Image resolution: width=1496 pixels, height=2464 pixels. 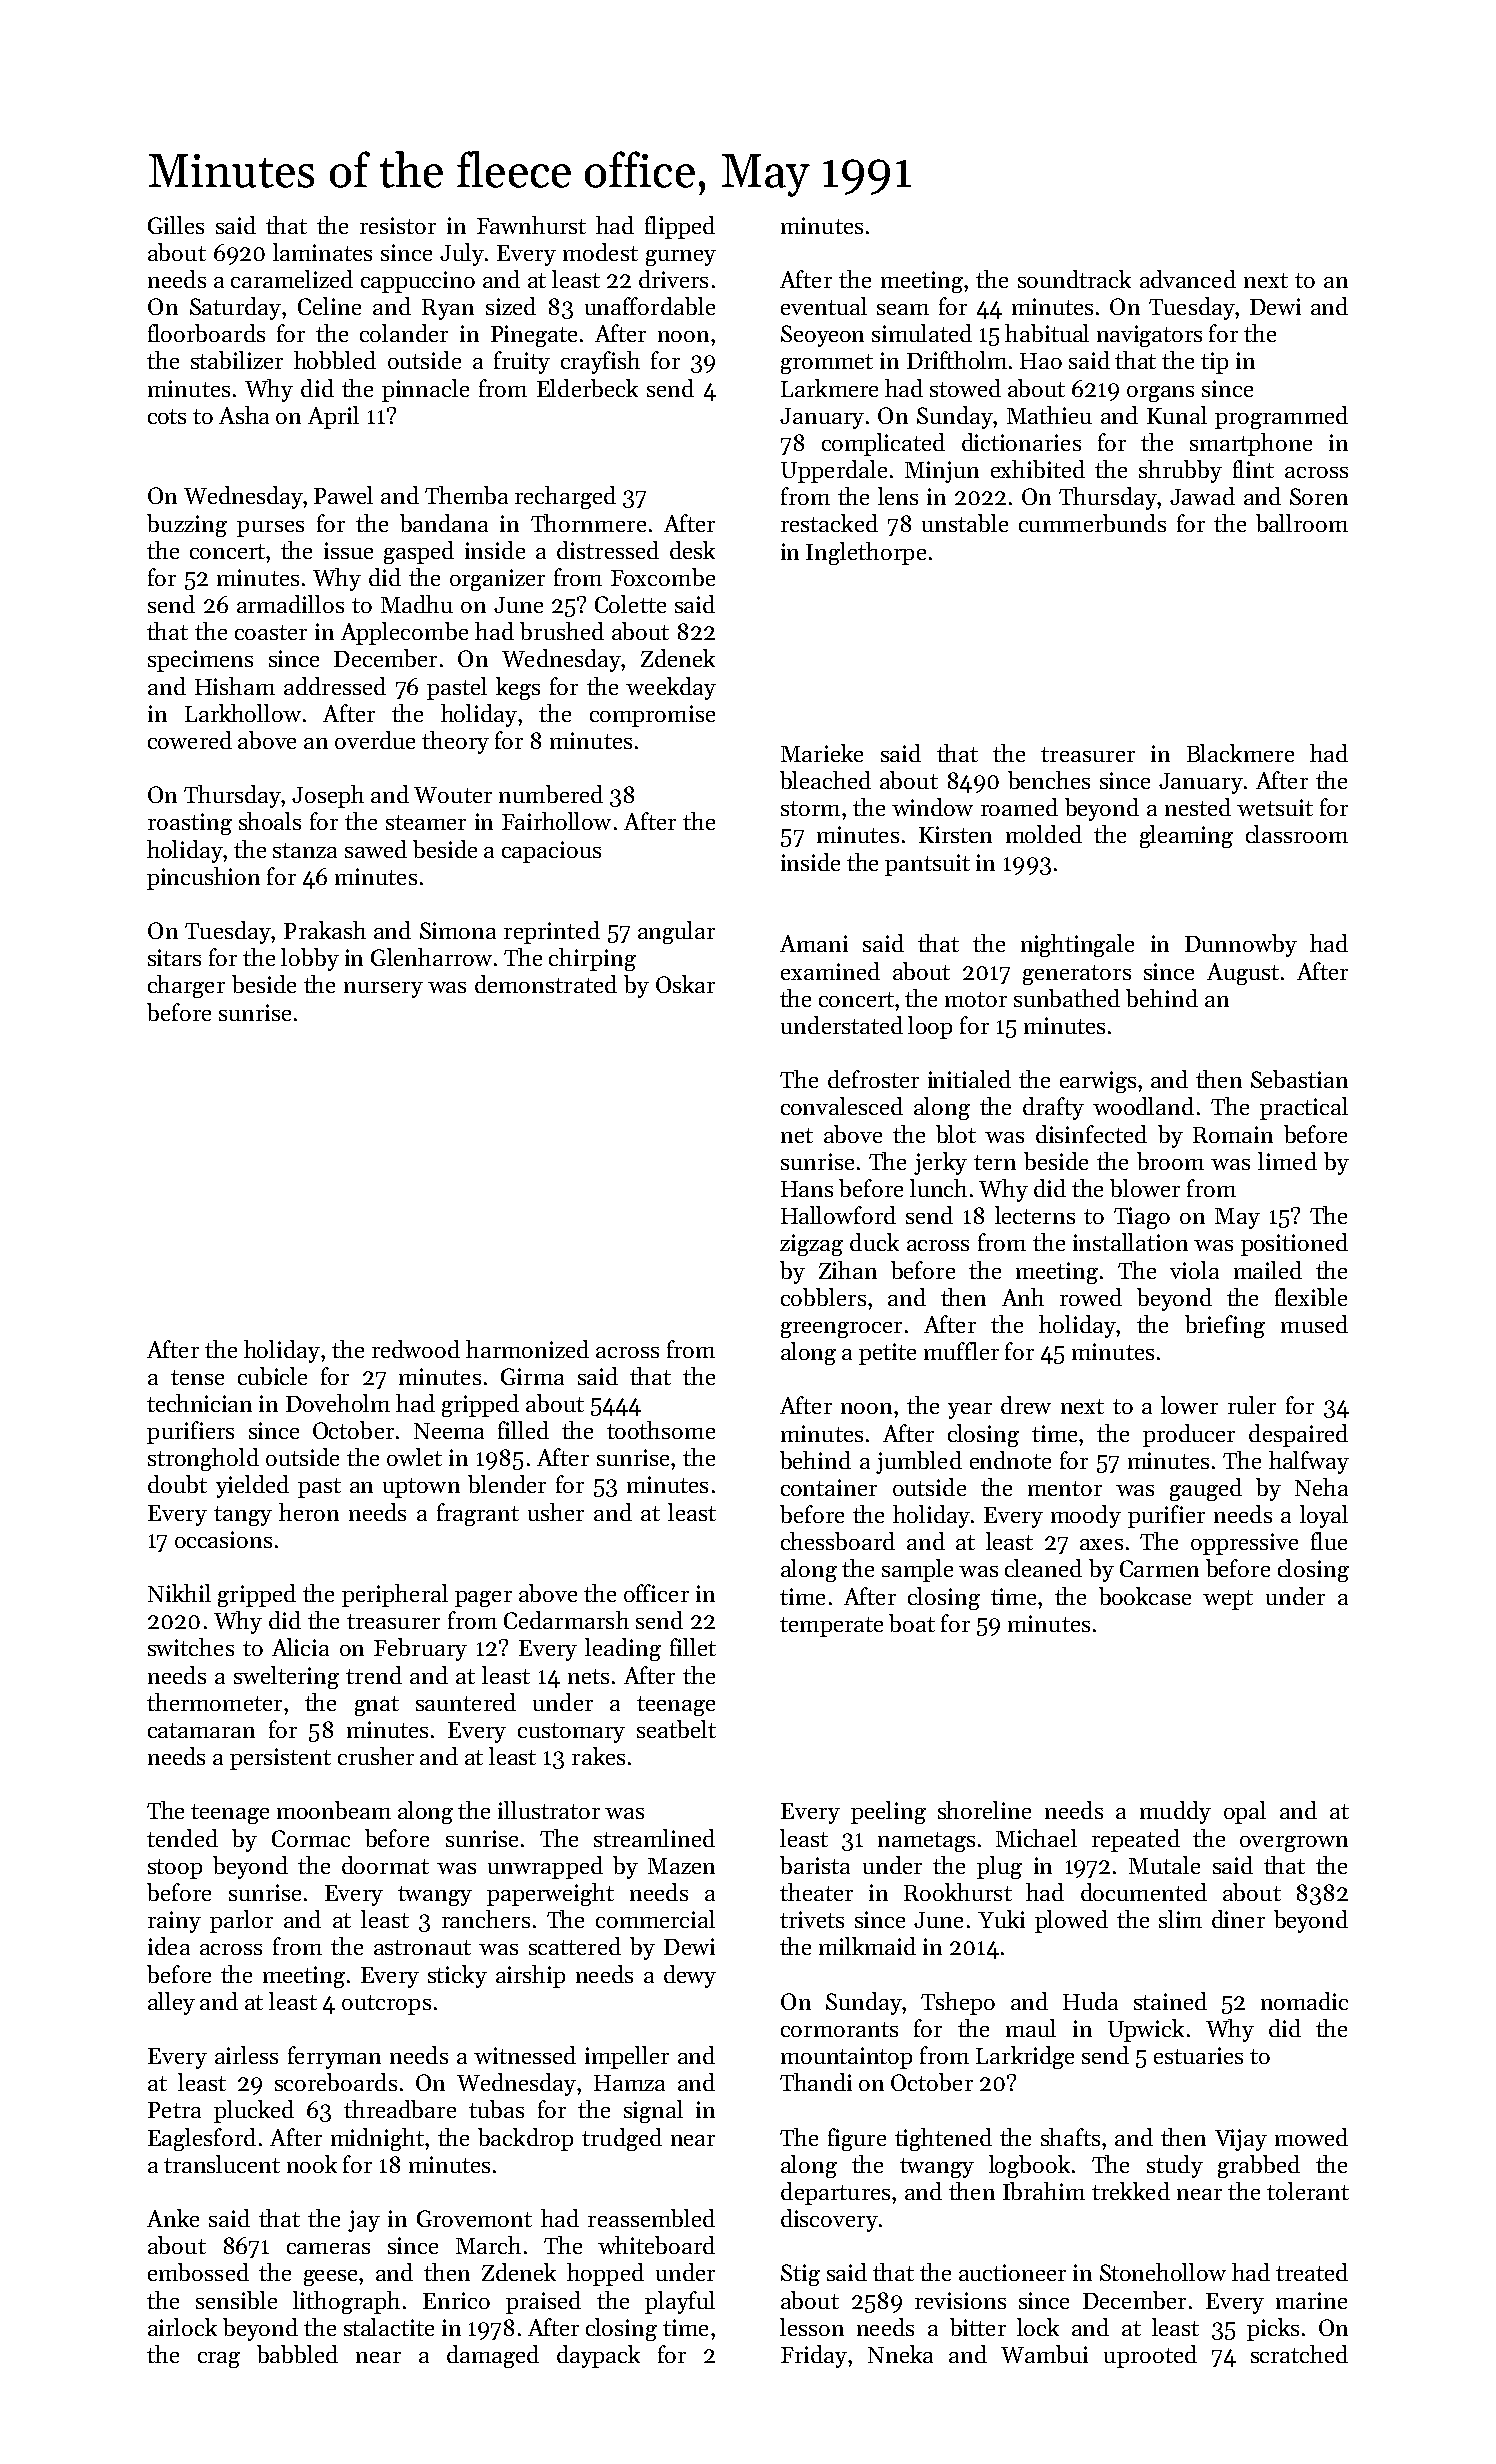 What do you see at coordinates (1188, 279) in the screenshot?
I see `advanced` at bounding box center [1188, 279].
